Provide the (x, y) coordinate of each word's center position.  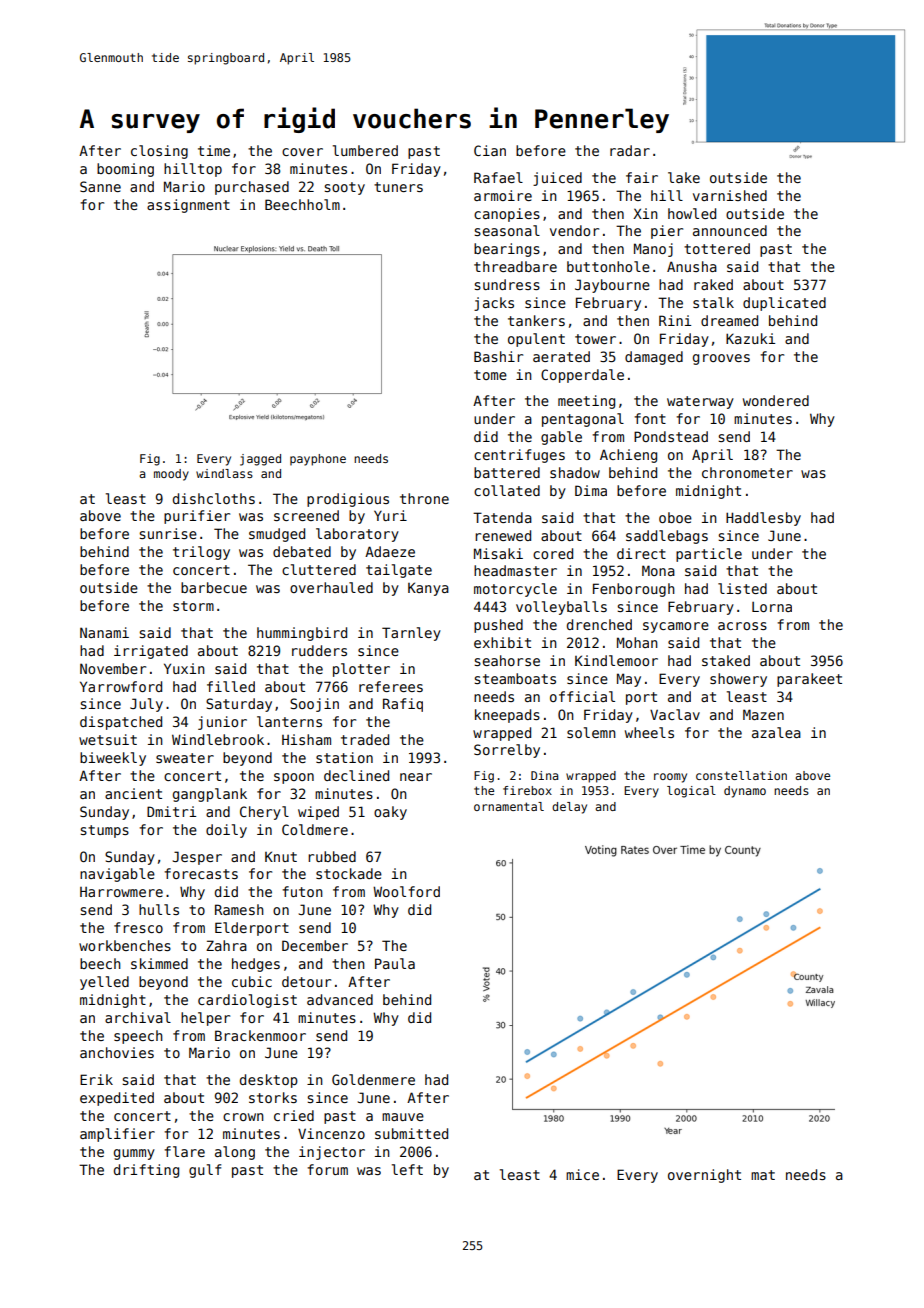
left (407, 1169)
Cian (490, 150)
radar (630, 150)
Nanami (104, 632)
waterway (700, 402)
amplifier (117, 1135)
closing (159, 152)
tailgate (399, 571)
